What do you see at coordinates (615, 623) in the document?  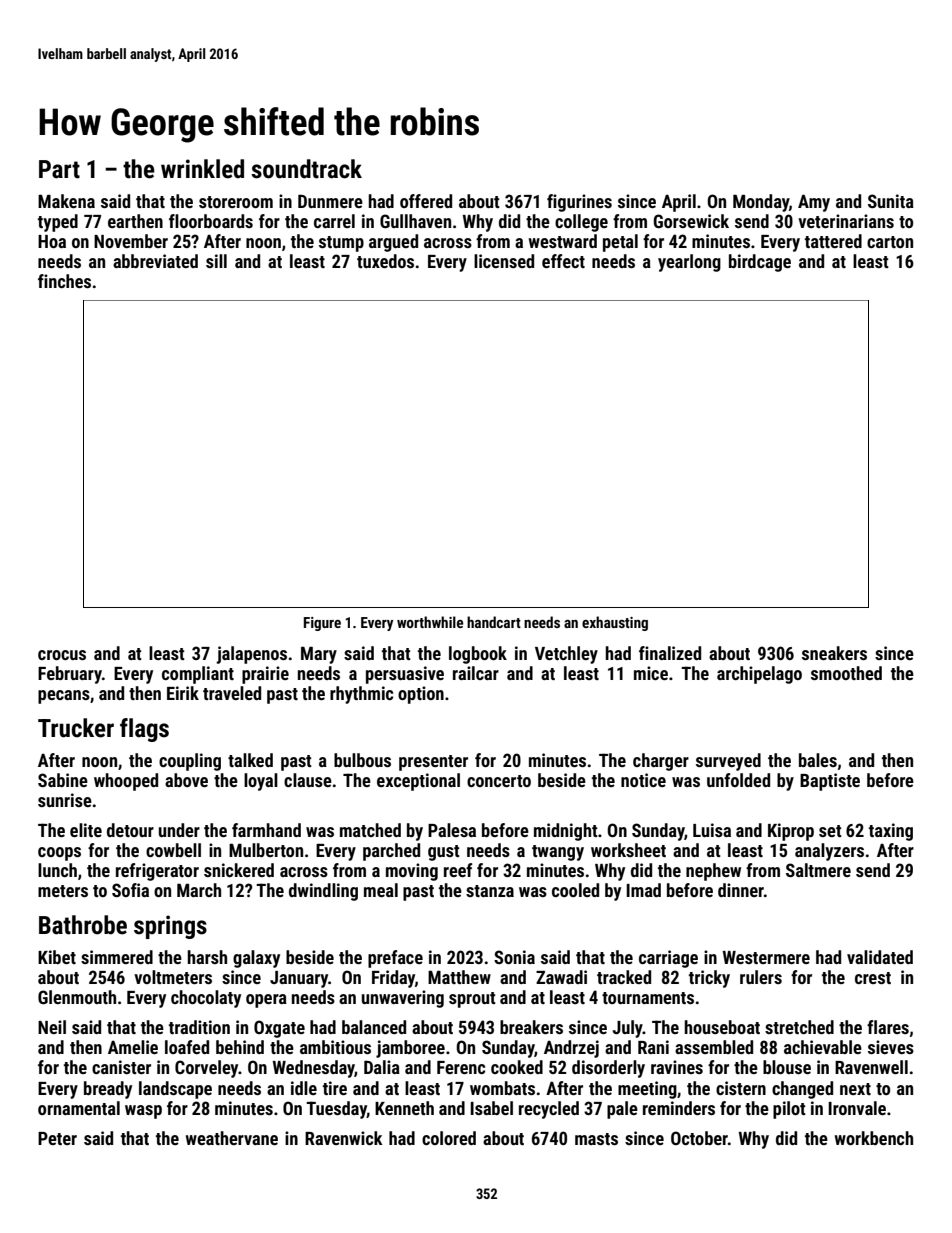 I see `exhausting` at bounding box center [615, 623].
